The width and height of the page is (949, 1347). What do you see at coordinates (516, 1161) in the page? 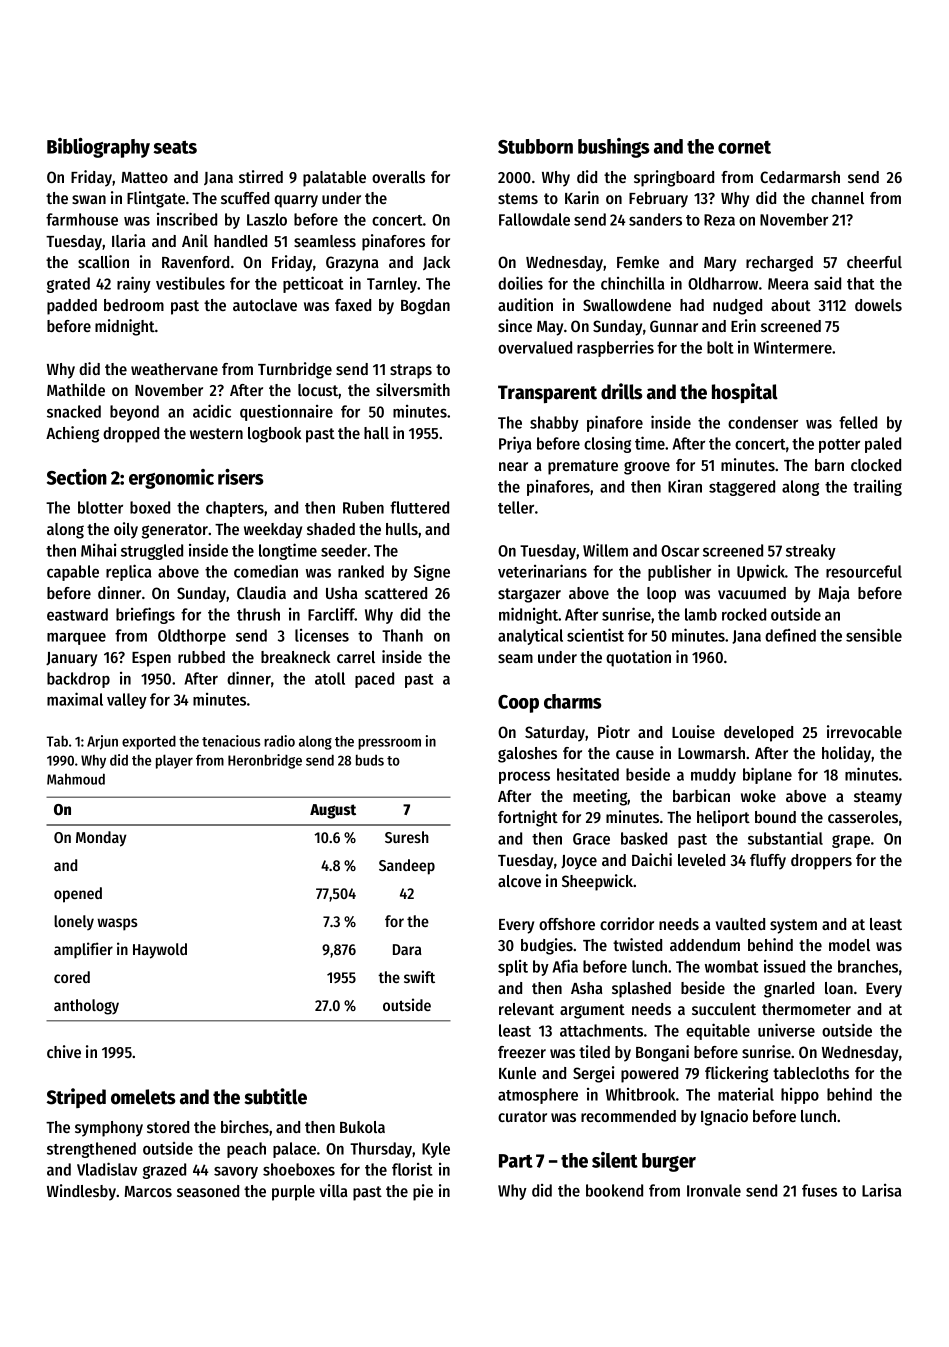
I see `Part` at bounding box center [516, 1161].
